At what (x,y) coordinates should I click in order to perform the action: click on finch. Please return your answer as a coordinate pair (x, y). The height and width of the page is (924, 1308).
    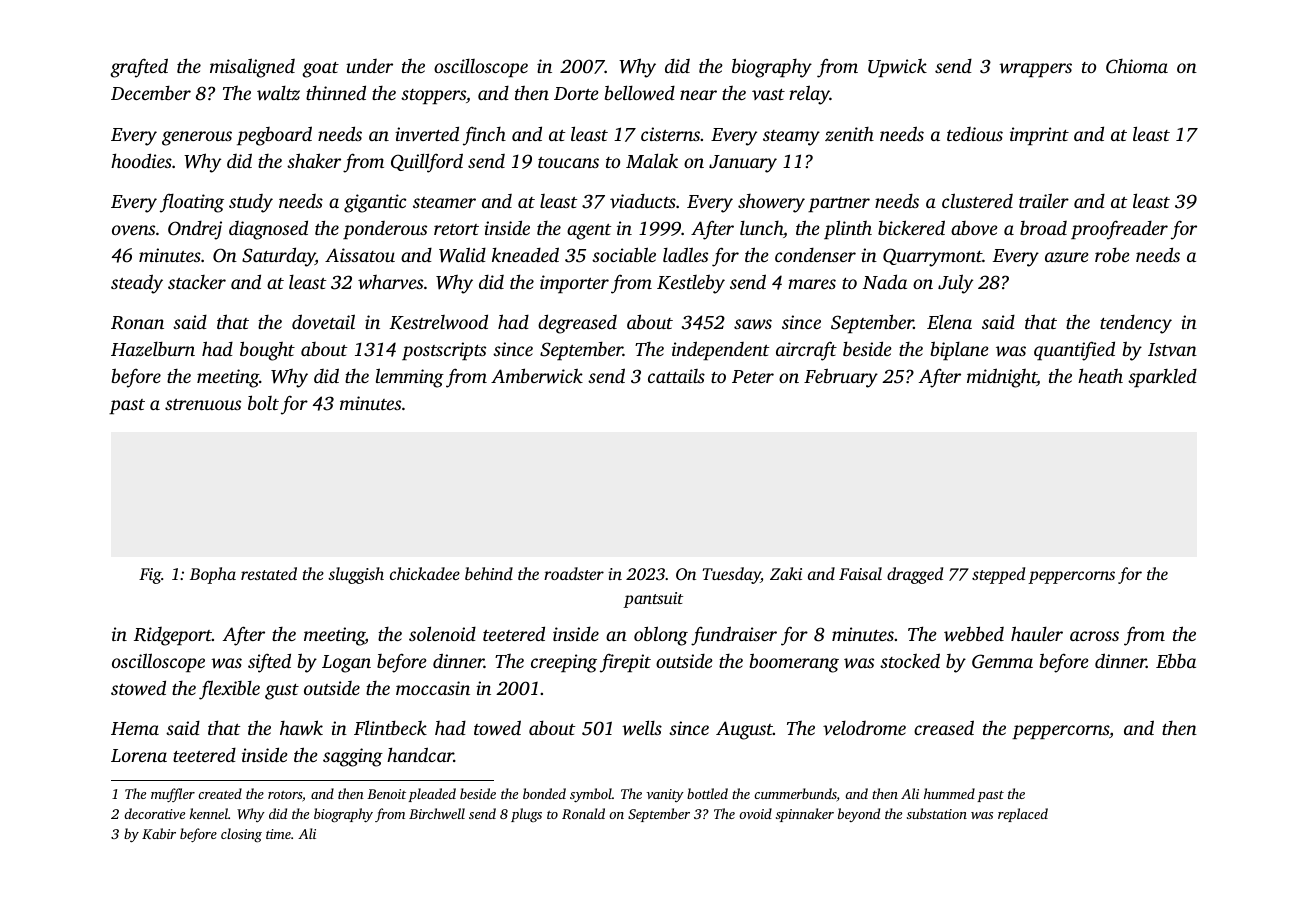
    Looking at the image, I should click on (484, 136).
